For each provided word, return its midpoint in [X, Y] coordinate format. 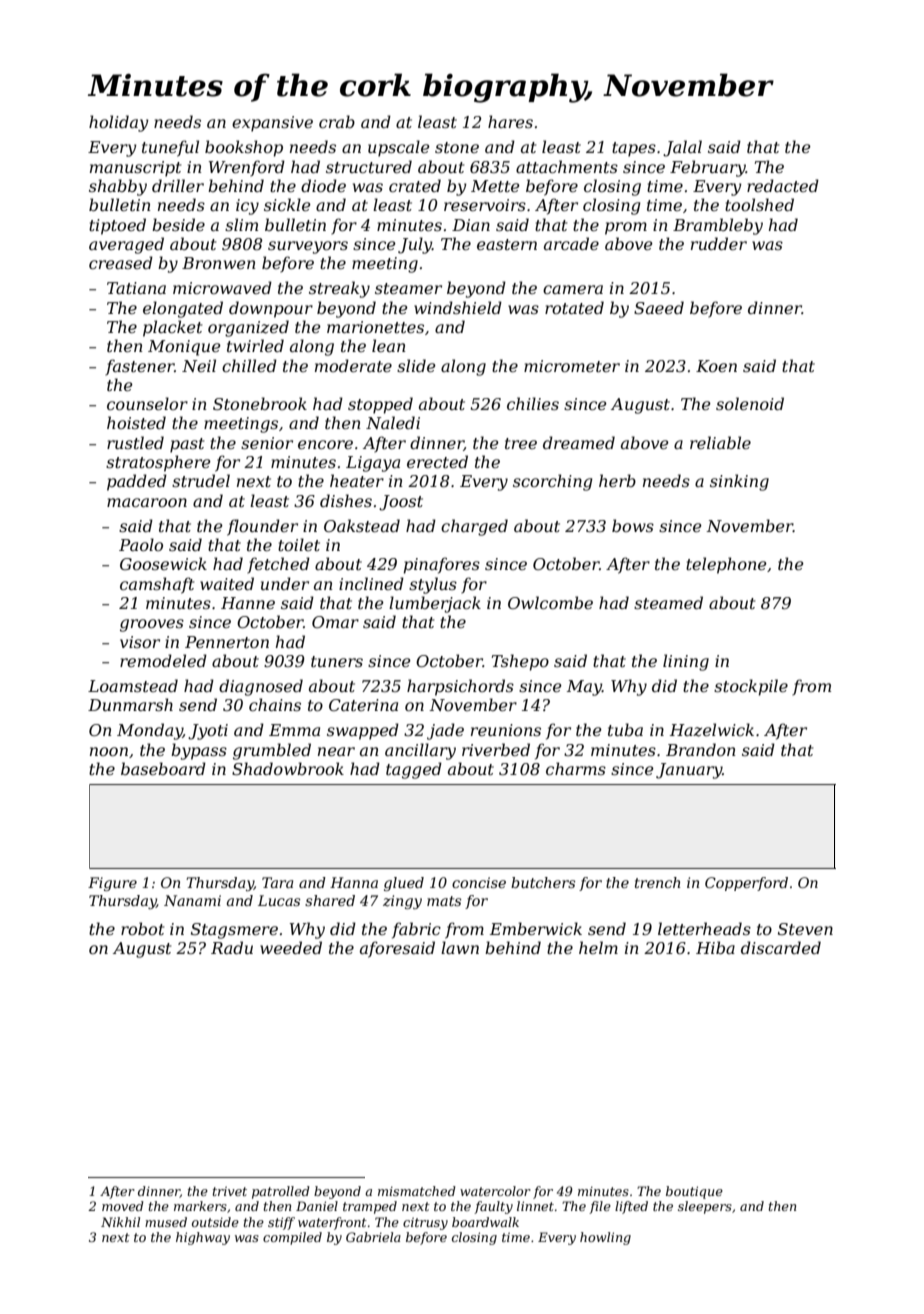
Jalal [682, 148]
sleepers [705, 1207]
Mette [495, 186]
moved [123, 1206]
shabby [118, 187]
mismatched [417, 1191]
